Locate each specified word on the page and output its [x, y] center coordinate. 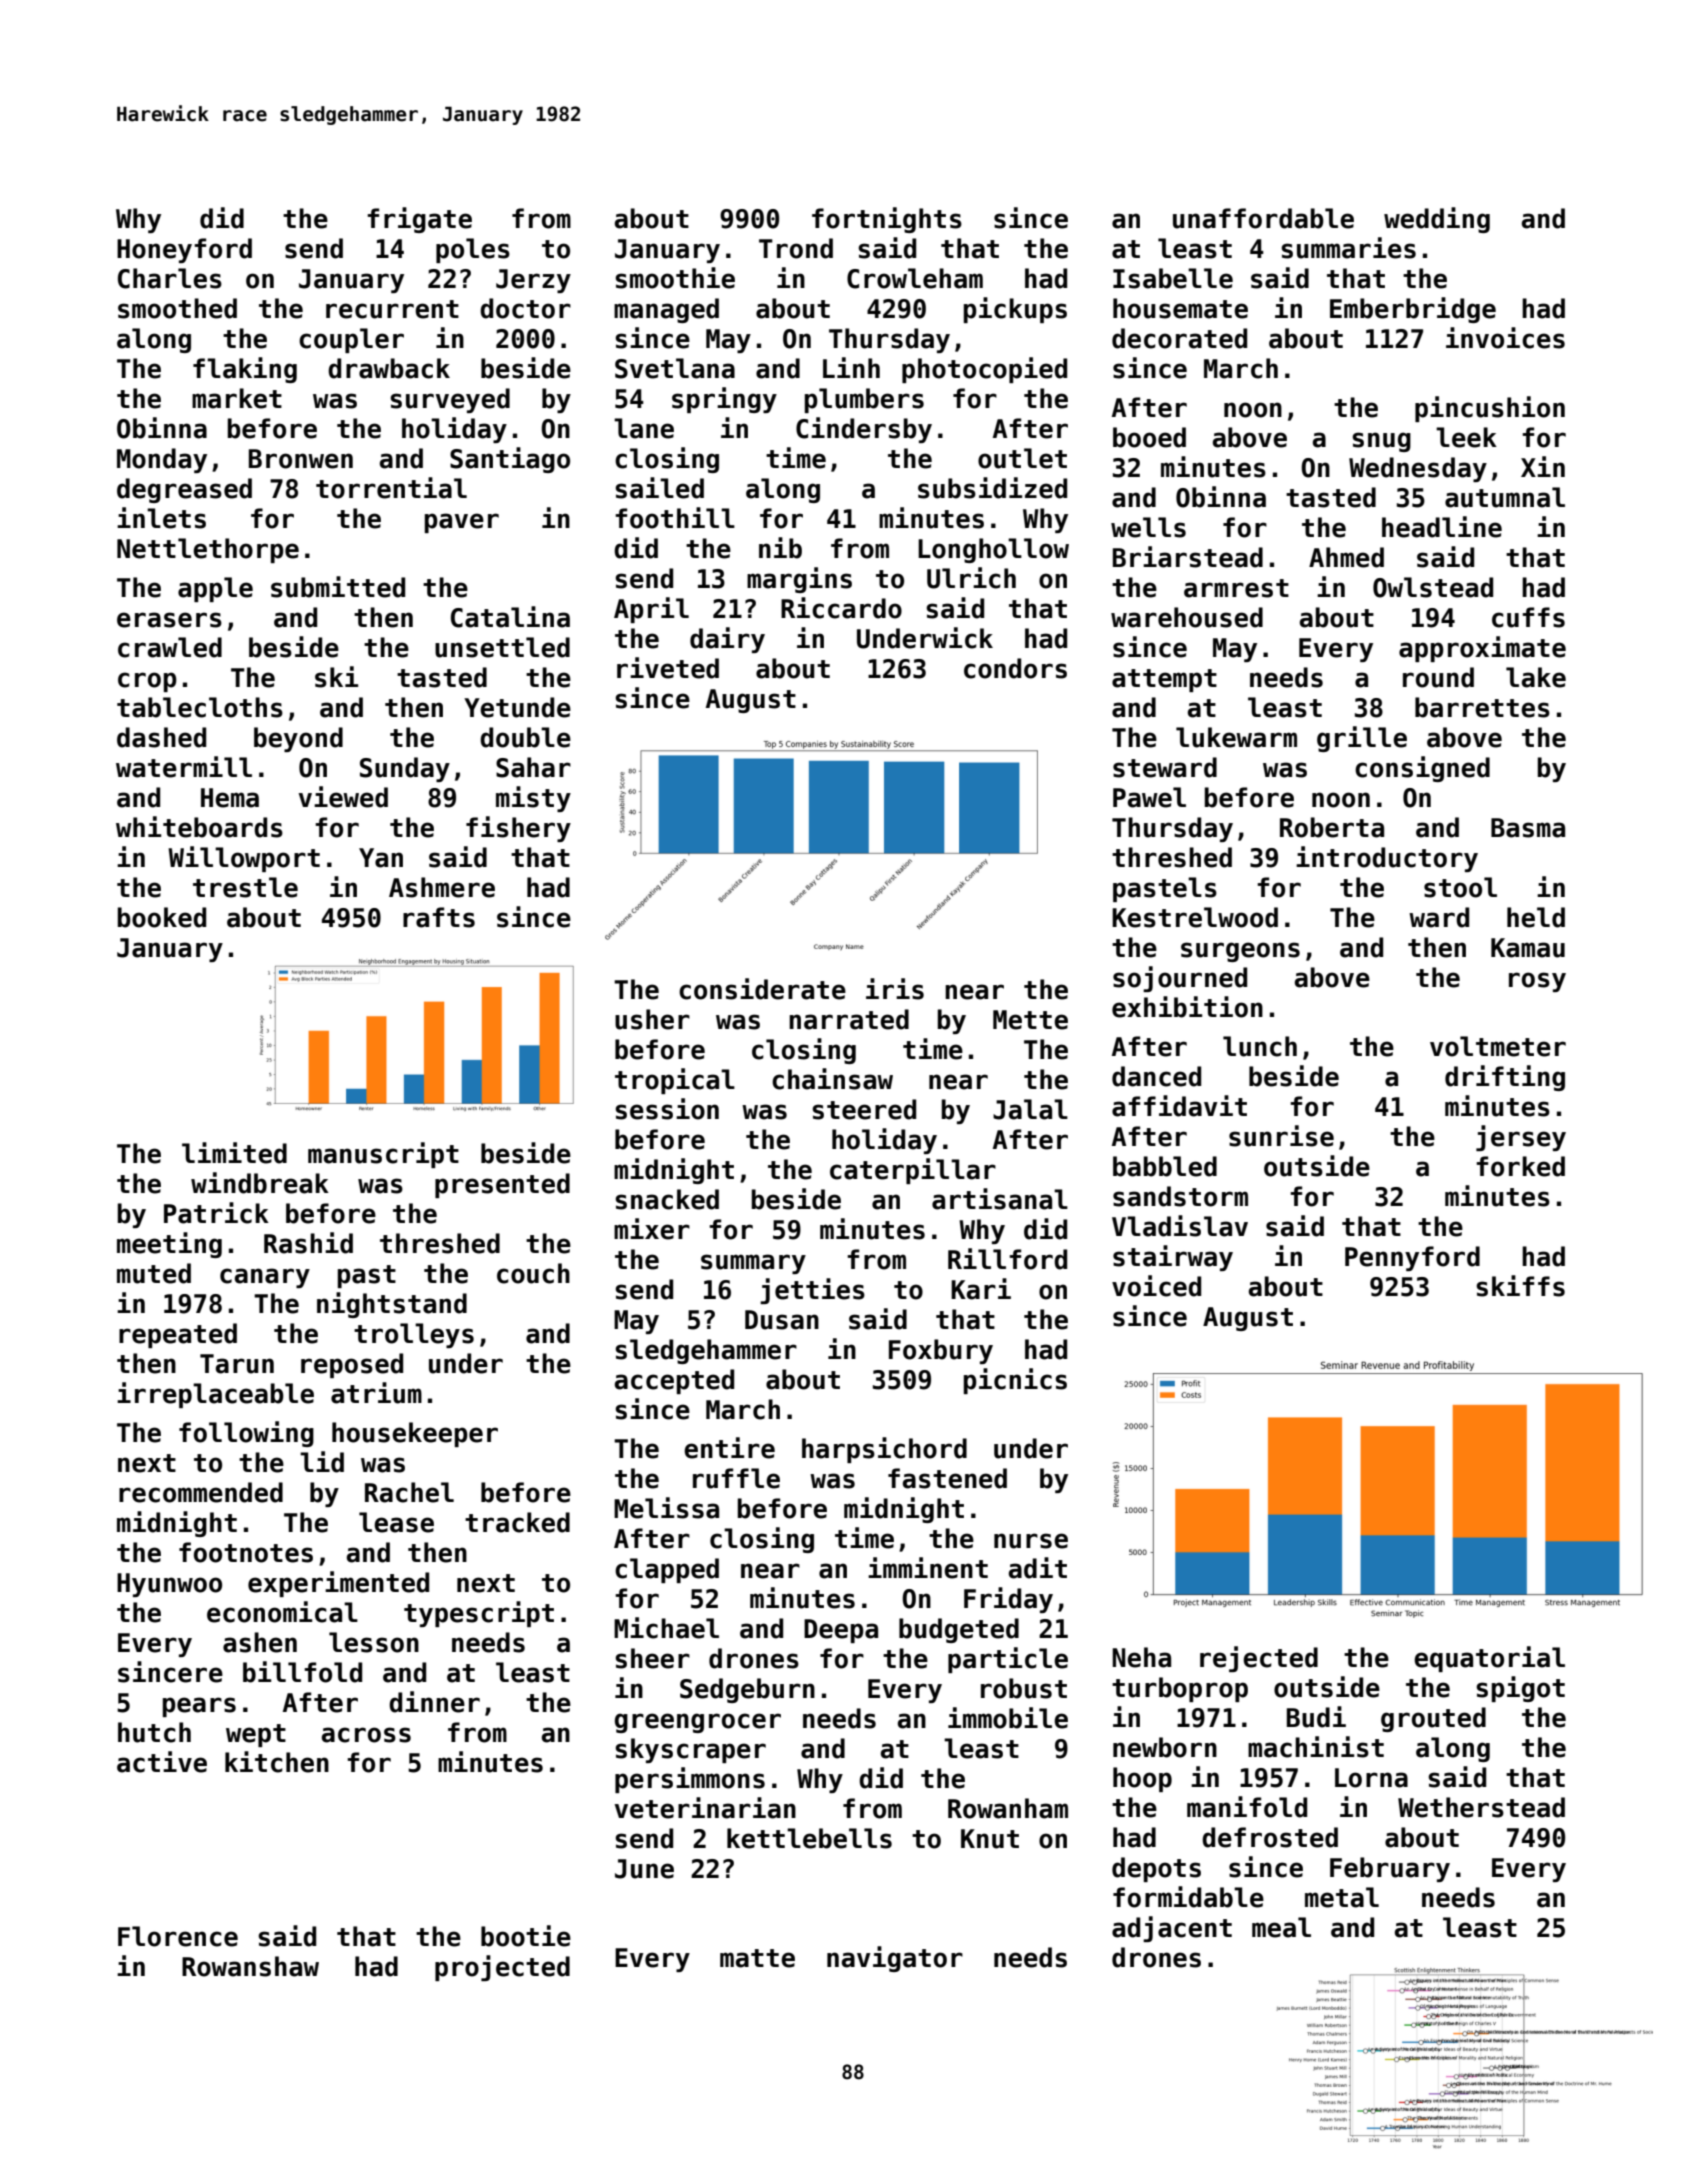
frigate [419, 220]
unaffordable [1263, 218]
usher [652, 1019]
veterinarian [705, 1808]
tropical [675, 1081]
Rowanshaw [250, 1966]
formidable [1188, 1897]
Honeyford [184, 250]
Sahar [533, 767]
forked [1520, 1166]
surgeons [1240, 952]
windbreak [260, 1183]
